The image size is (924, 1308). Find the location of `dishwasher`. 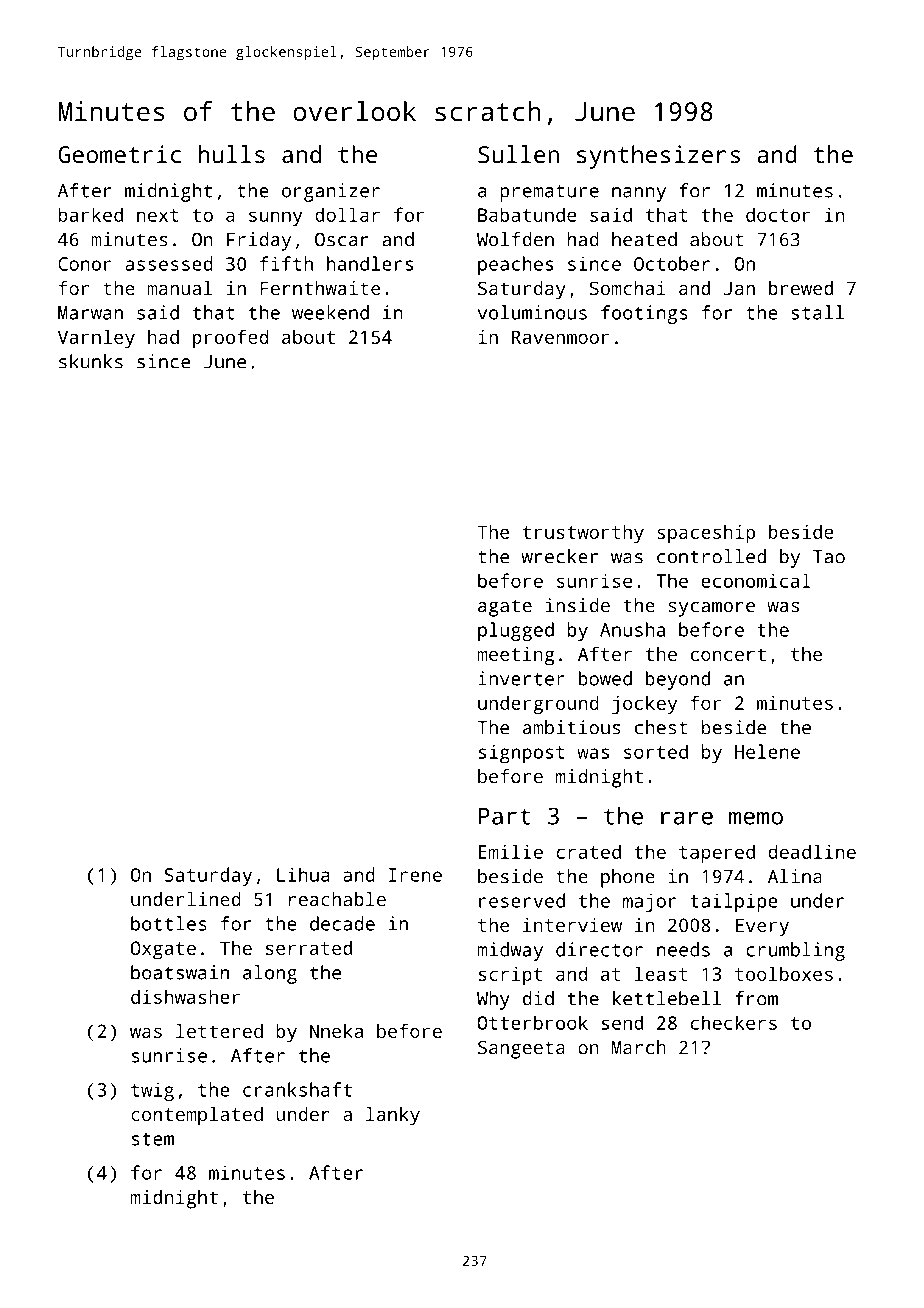

dishwasher is located at coordinates (185, 996).
